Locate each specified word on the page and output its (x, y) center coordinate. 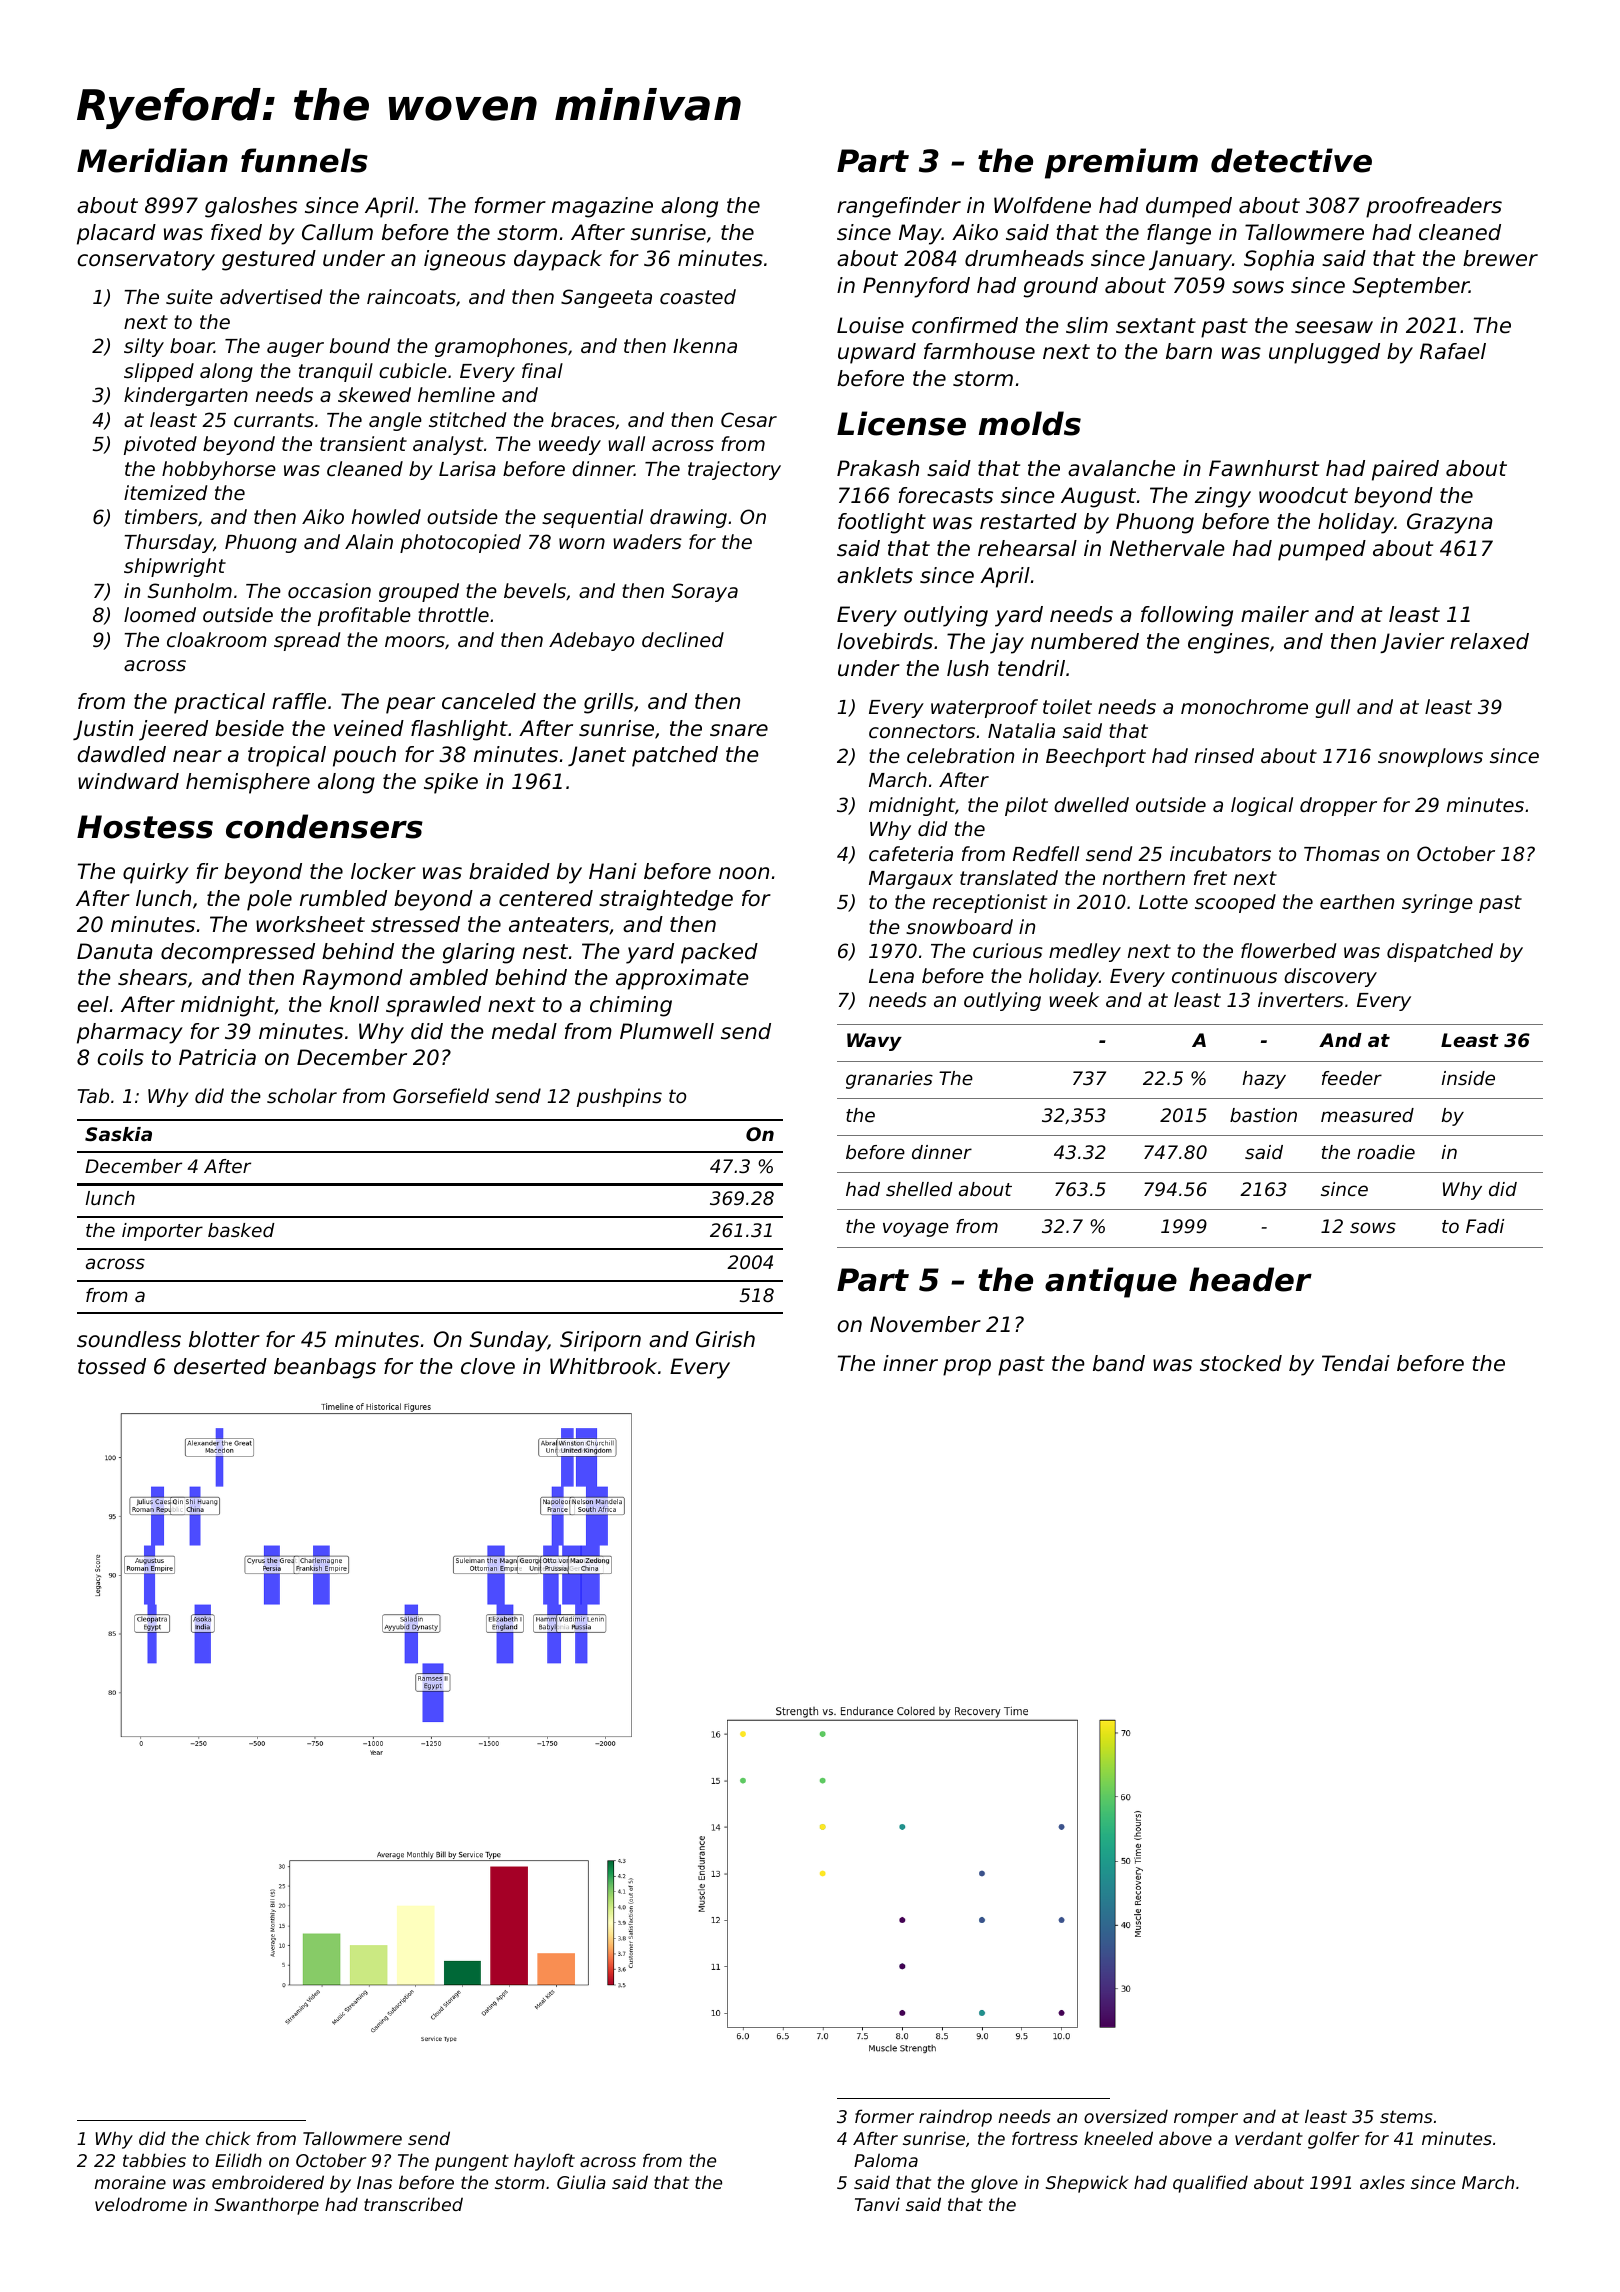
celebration (960, 755)
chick (228, 2138)
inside (1468, 1078)
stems (1406, 2117)
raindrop (955, 2118)
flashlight (459, 730)
